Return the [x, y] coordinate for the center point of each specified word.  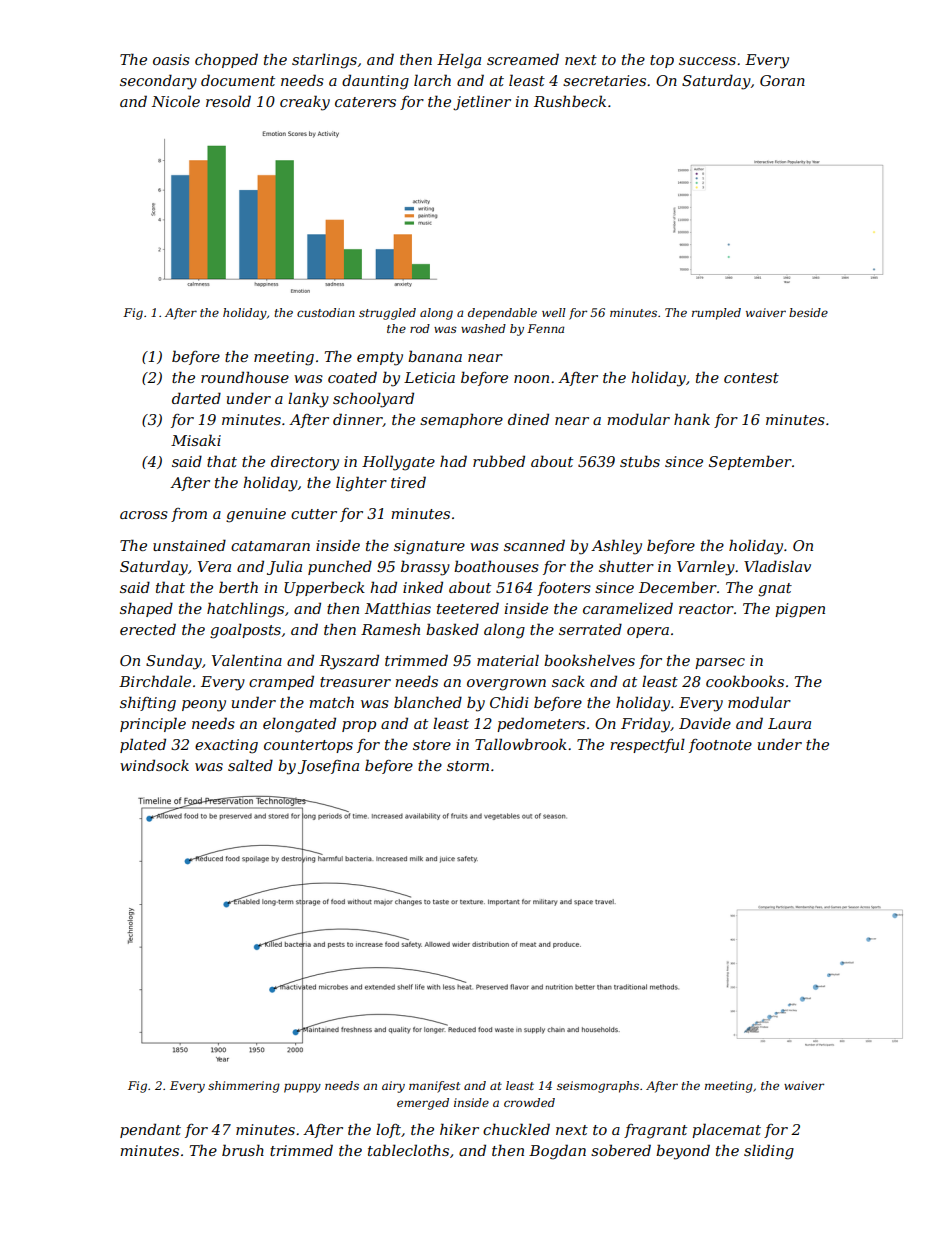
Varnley [706, 568]
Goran [782, 80]
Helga [459, 61]
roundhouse [245, 377]
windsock [154, 765]
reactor [706, 609]
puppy [302, 1088]
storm [468, 766]
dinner [358, 420]
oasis [171, 59]
